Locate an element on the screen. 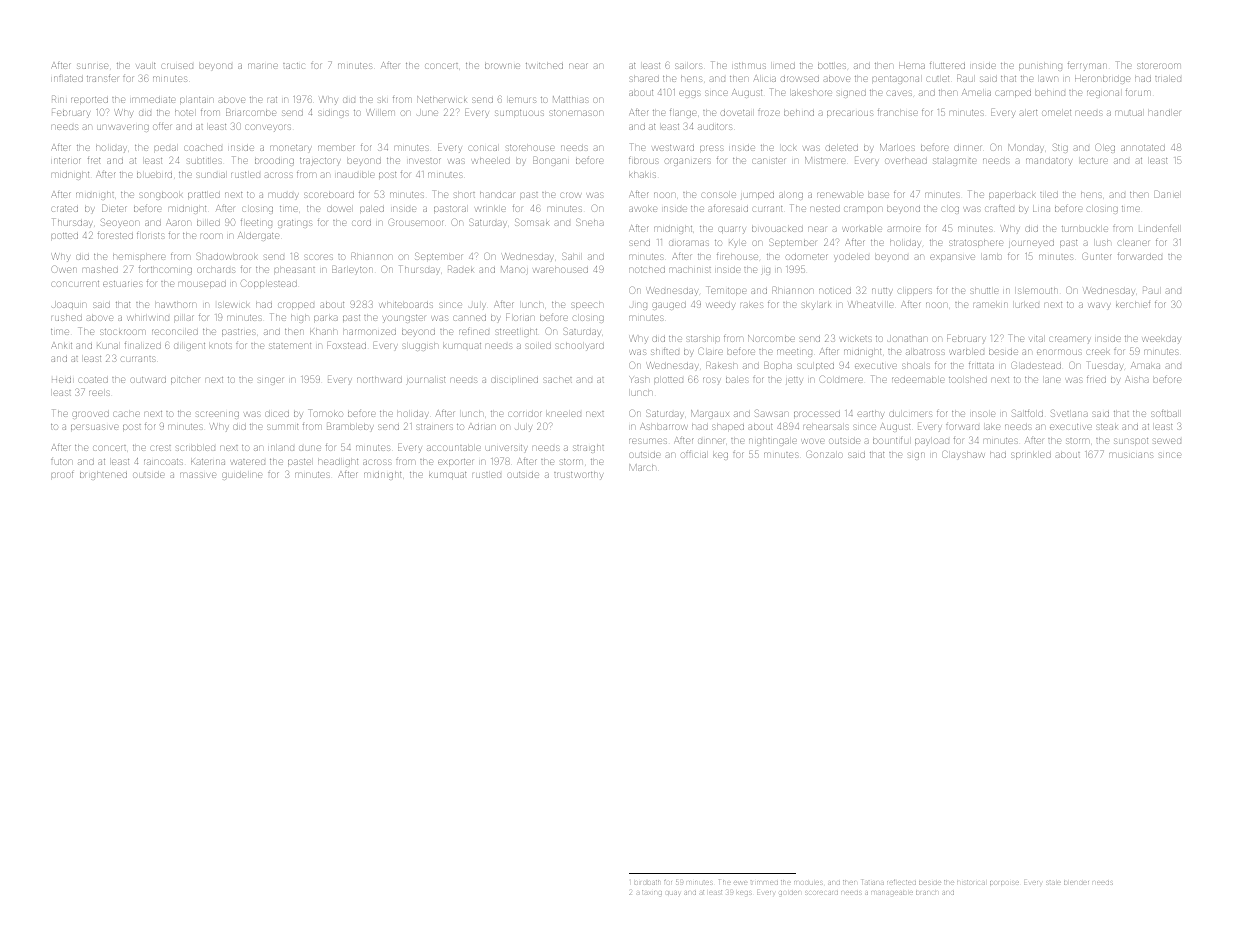 This screenshot has width=1233, height=952. twitched is located at coordinates (544, 66).
